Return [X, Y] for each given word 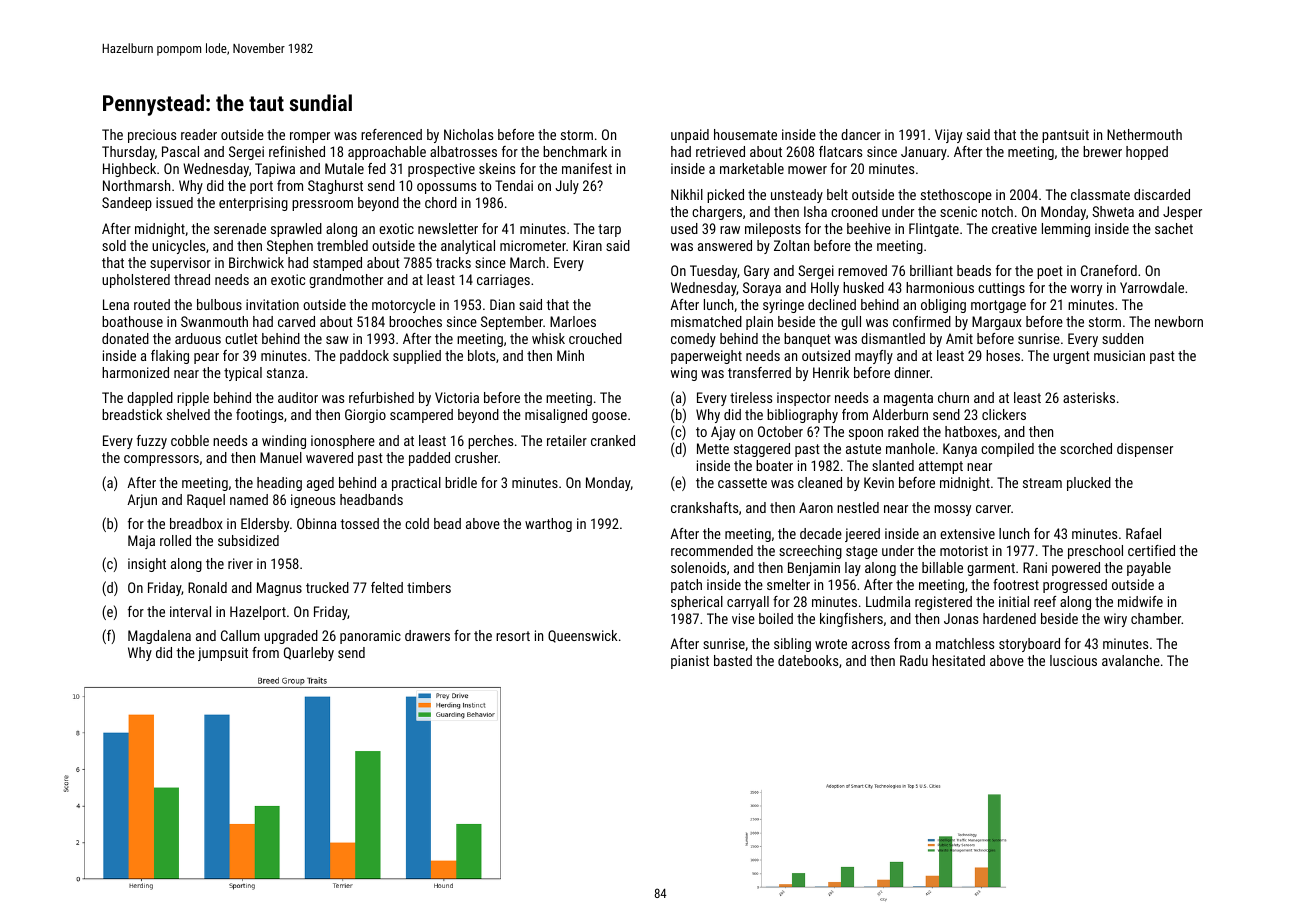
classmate [1100, 194]
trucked [327, 587]
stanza [285, 373]
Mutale [344, 168]
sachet [1174, 228]
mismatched [706, 321]
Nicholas [468, 134]
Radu [914, 660]
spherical [697, 603]
